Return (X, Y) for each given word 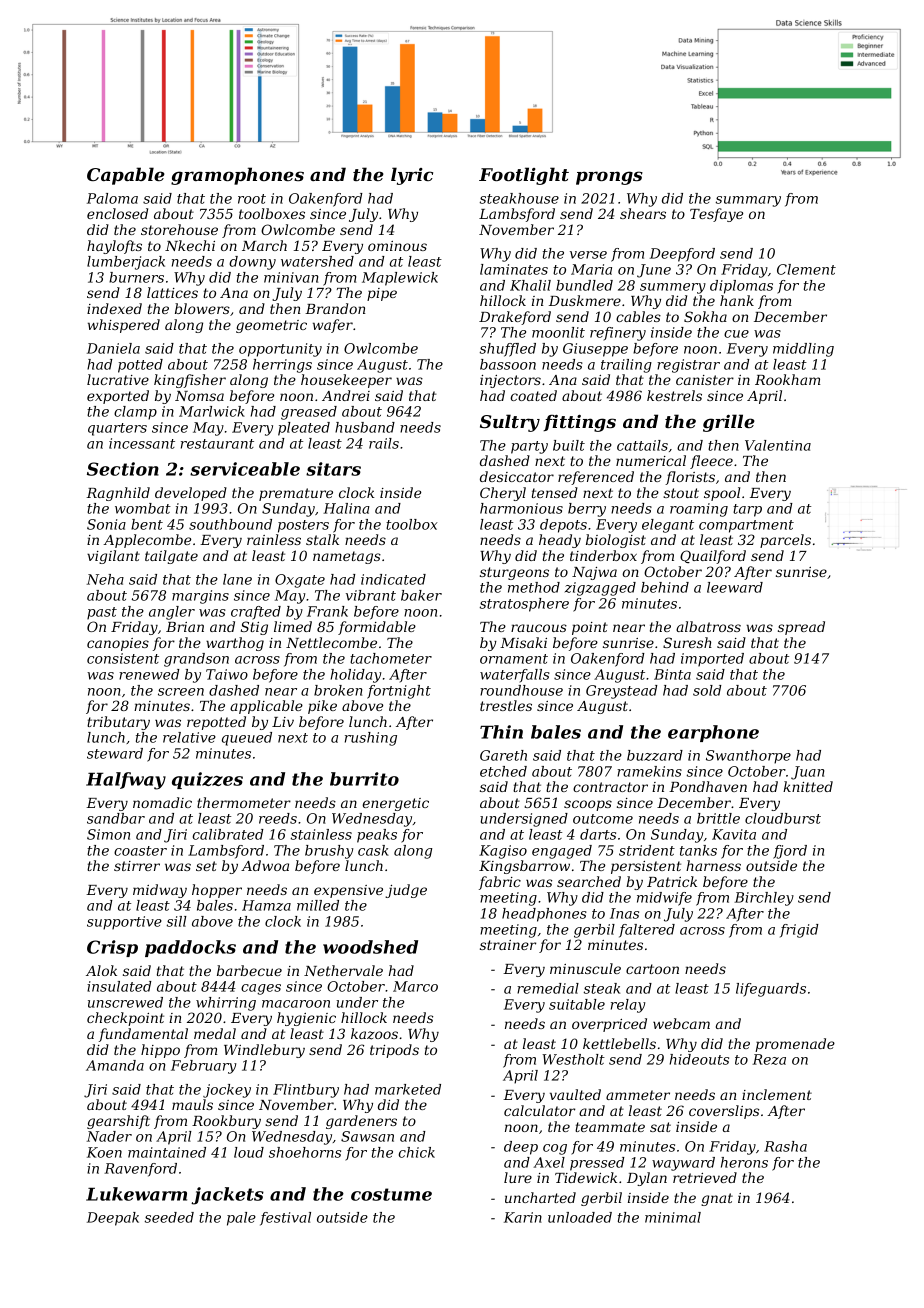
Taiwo (227, 674)
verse (588, 255)
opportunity (280, 350)
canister (705, 380)
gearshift (118, 1122)
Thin (501, 732)
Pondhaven (708, 786)
